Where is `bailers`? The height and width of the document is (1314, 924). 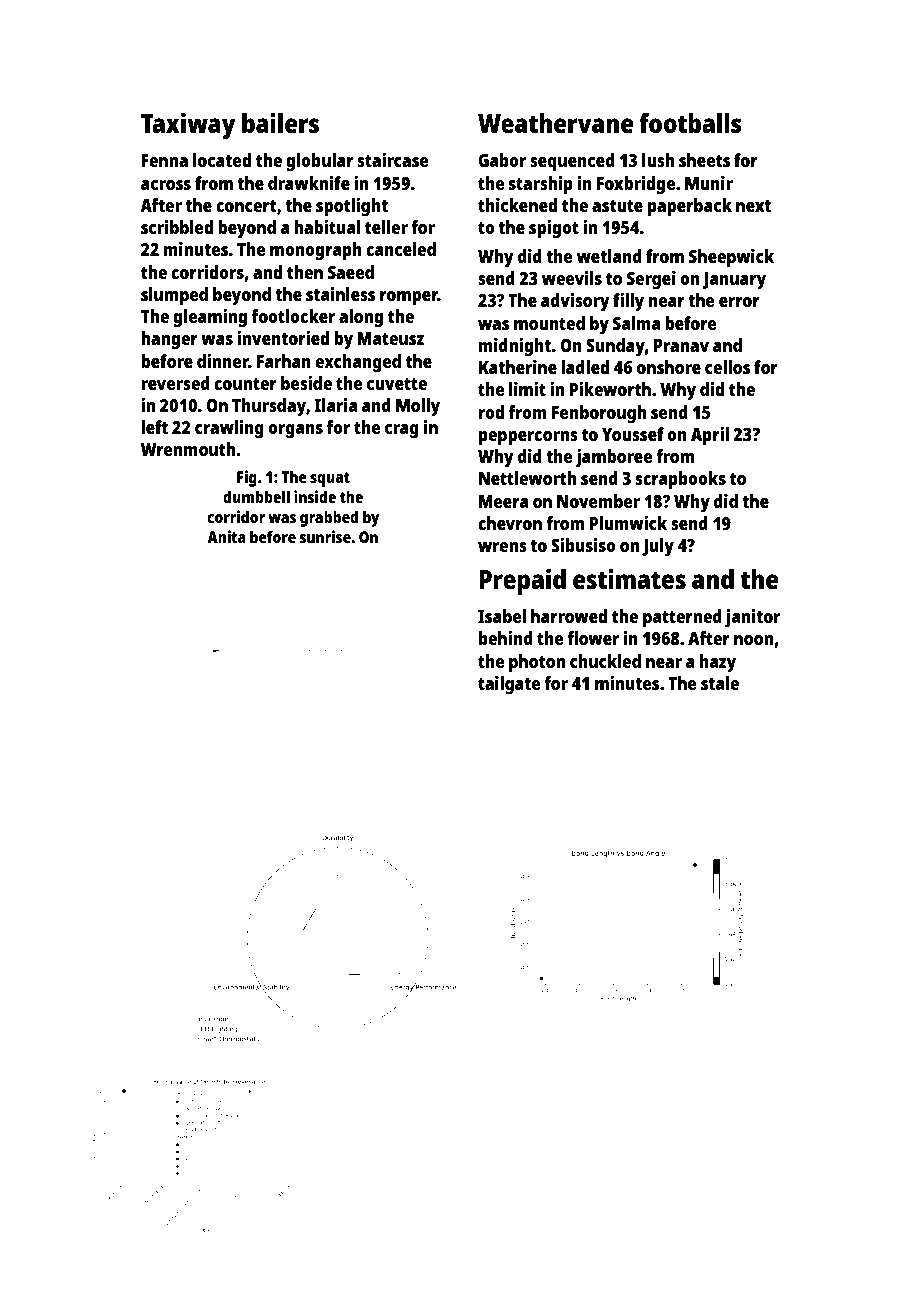 bailers is located at coordinates (280, 122).
